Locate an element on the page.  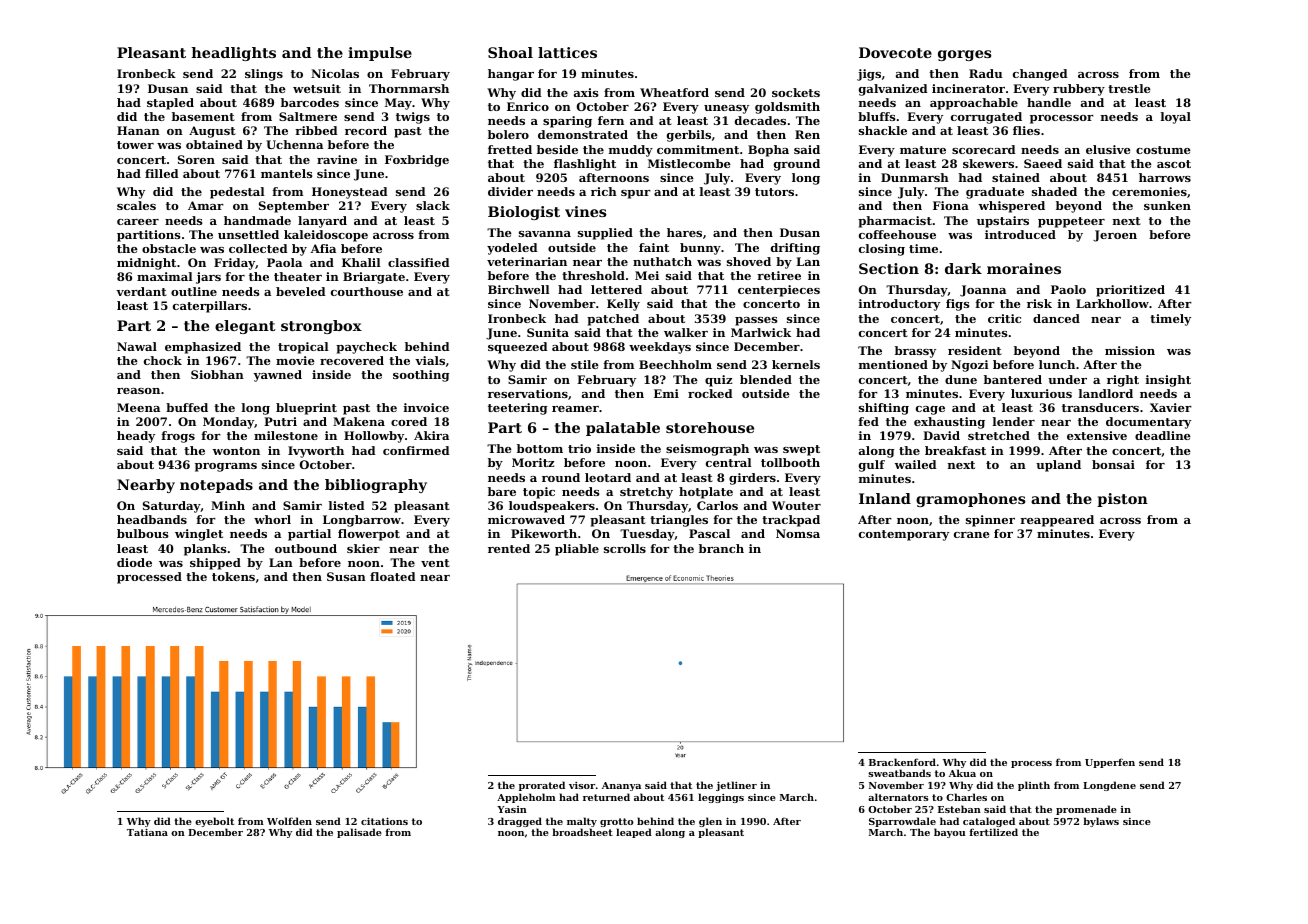
impulse is located at coordinates (380, 54).
